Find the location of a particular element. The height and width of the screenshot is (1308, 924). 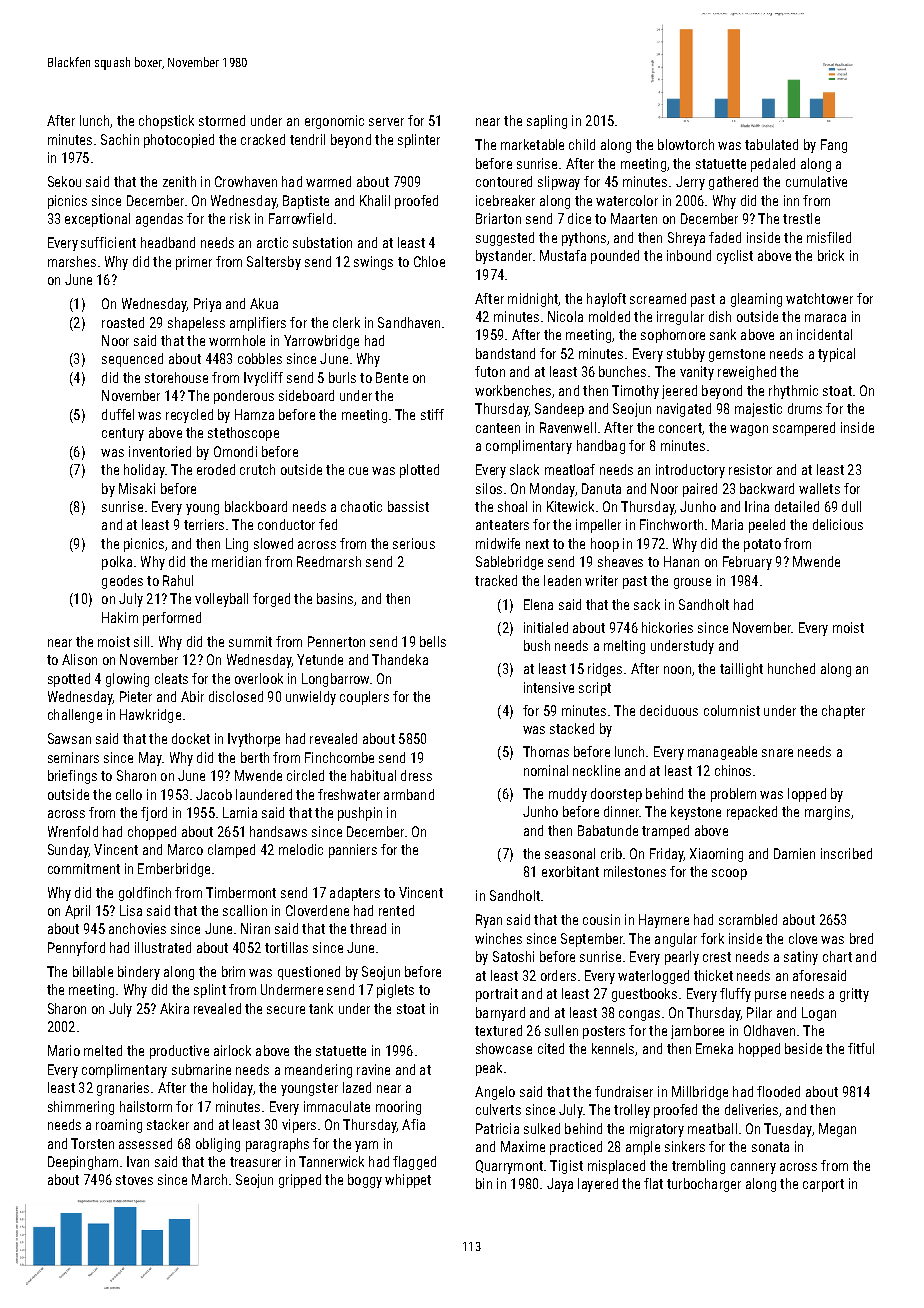

Priya is located at coordinates (207, 305).
